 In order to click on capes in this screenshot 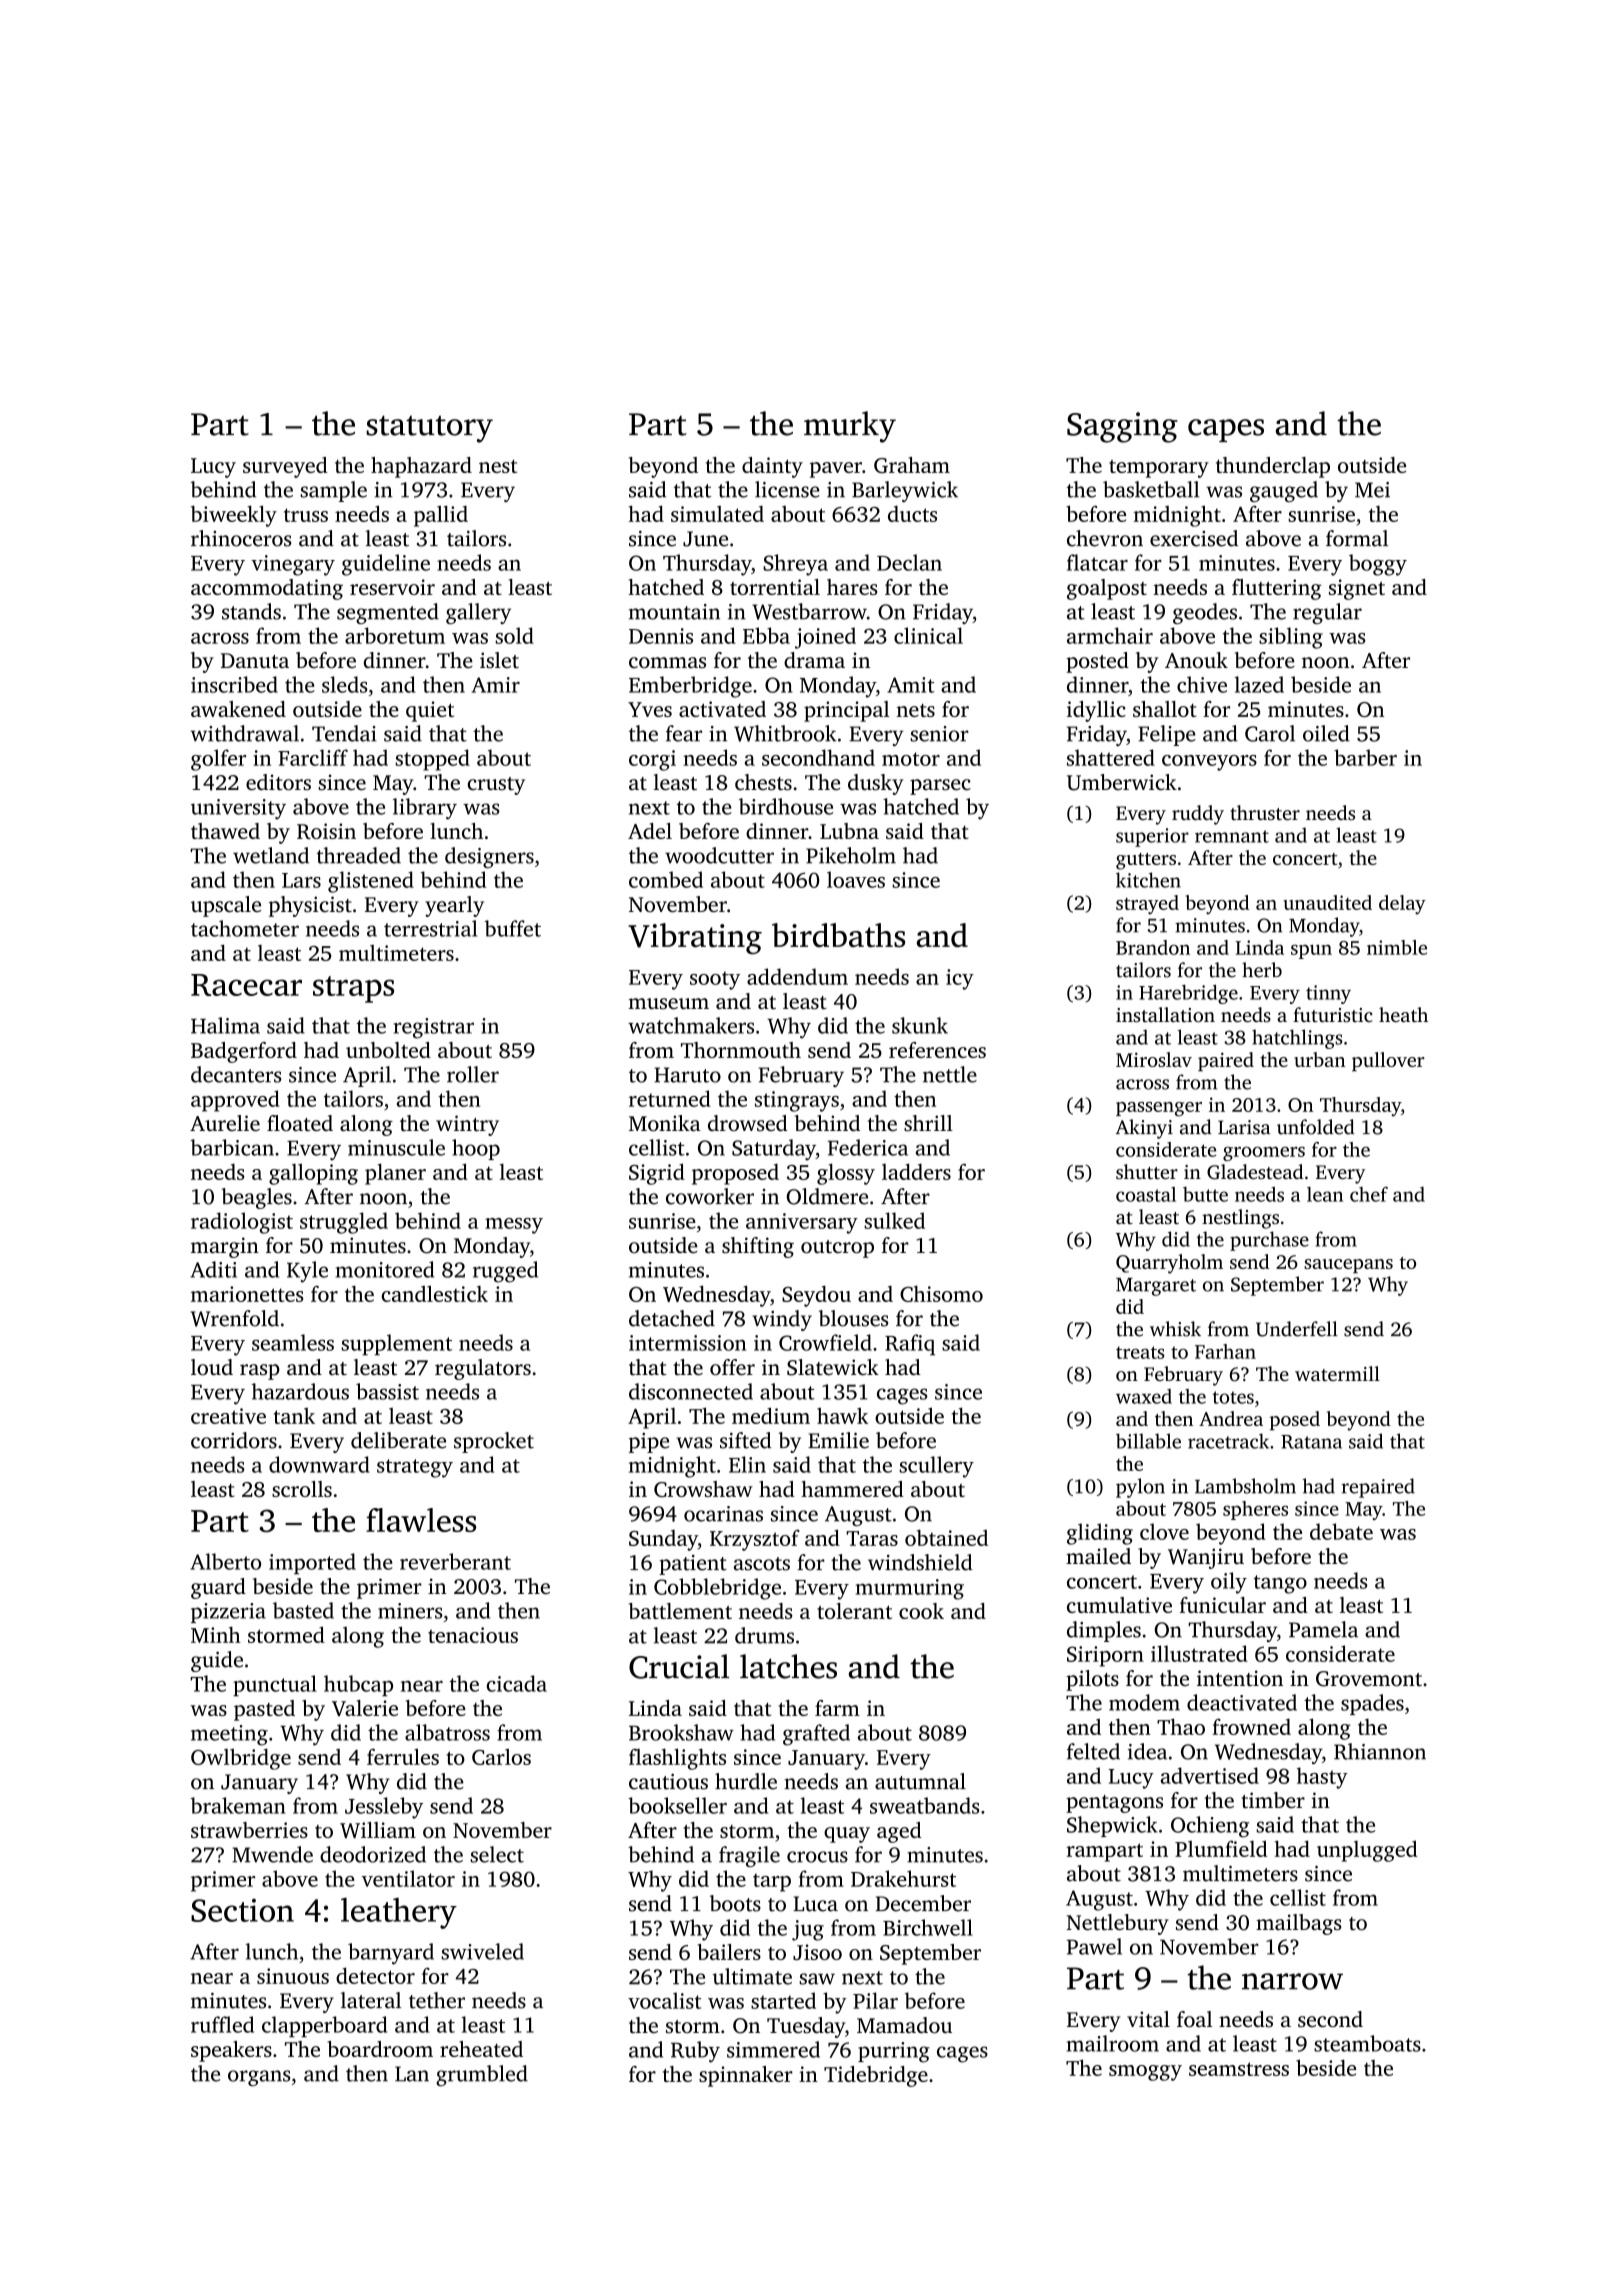, I will do `click(1226, 430)`.
